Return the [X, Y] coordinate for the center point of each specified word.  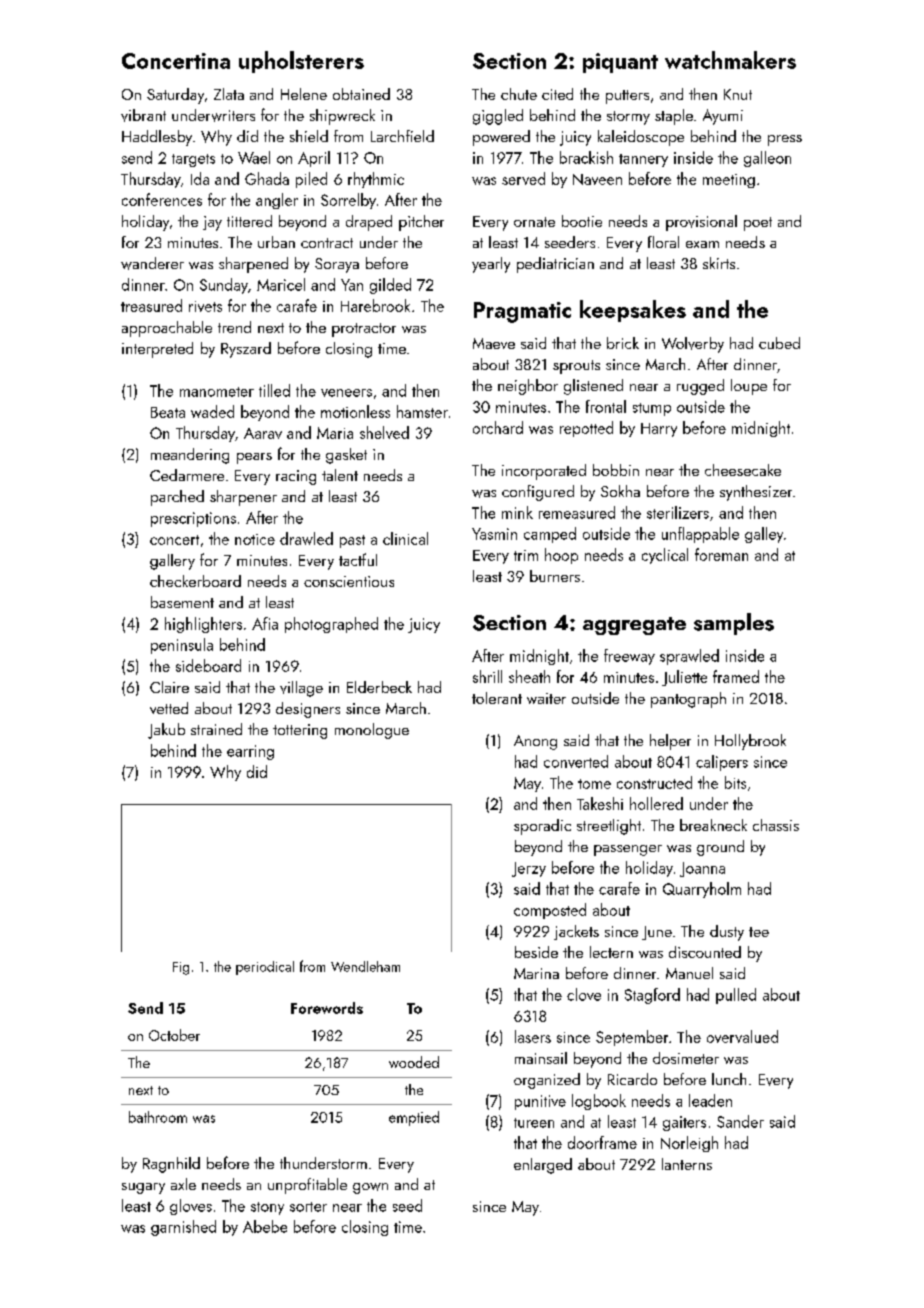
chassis [776, 825]
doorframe [602, 1142]
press [785, 140]
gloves [191, 1207]
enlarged [543, 1166]
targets [193, 160]
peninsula [182, 646]
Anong [535, 742]
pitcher [421, 223]
